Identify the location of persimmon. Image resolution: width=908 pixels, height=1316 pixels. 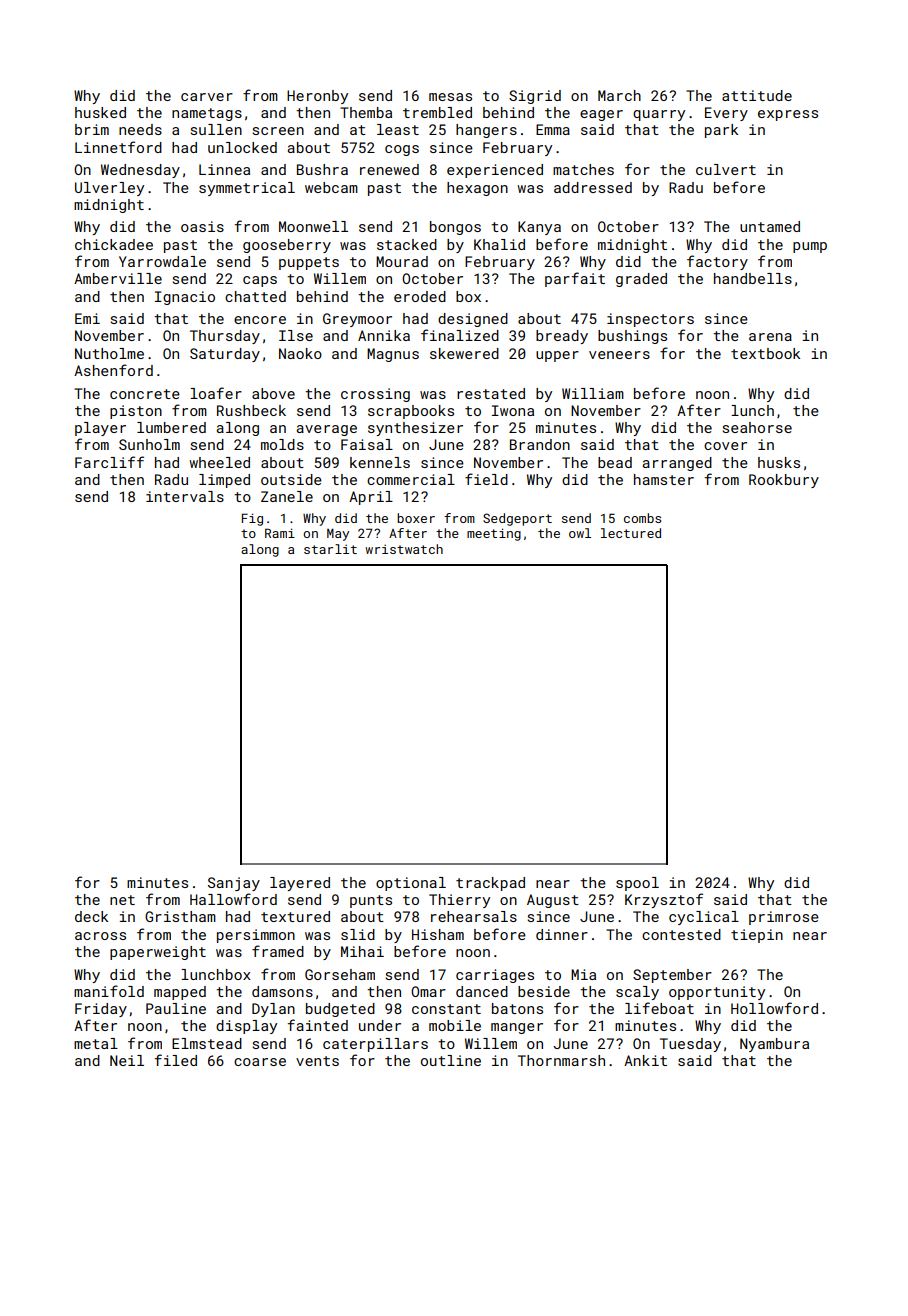
(256, 936).
